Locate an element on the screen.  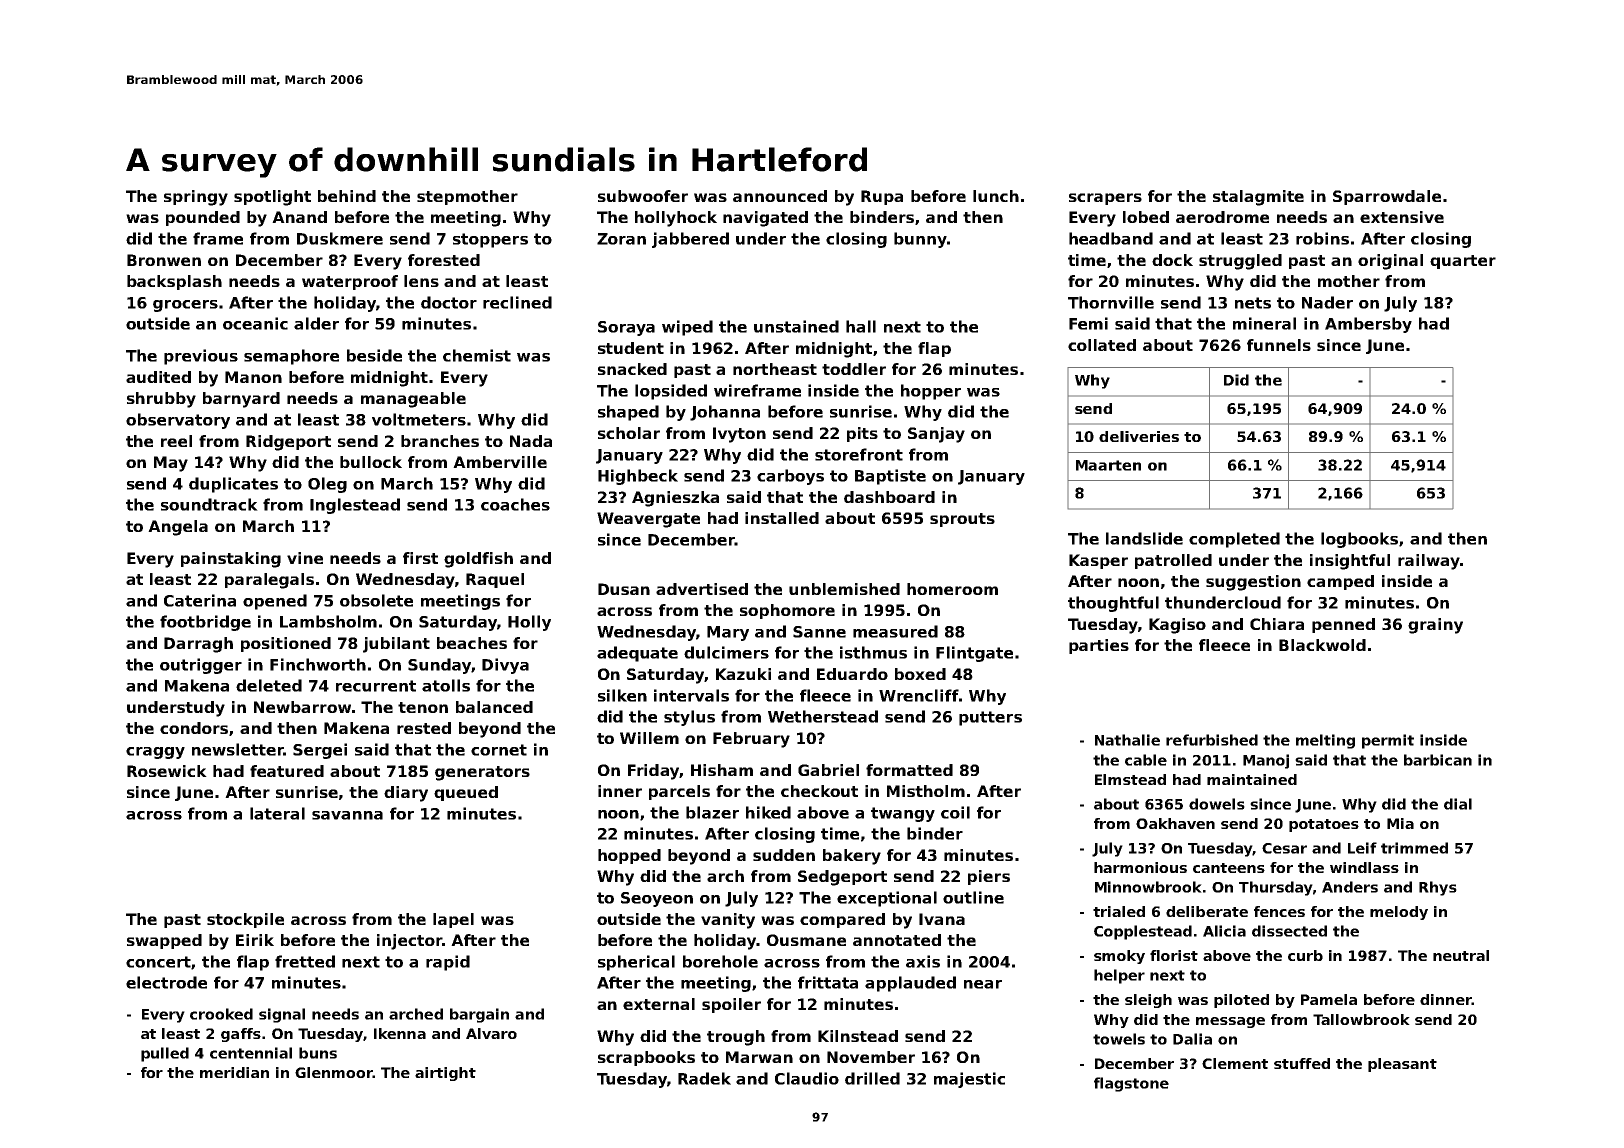
spotlight is located at coordinates (272, 198).
